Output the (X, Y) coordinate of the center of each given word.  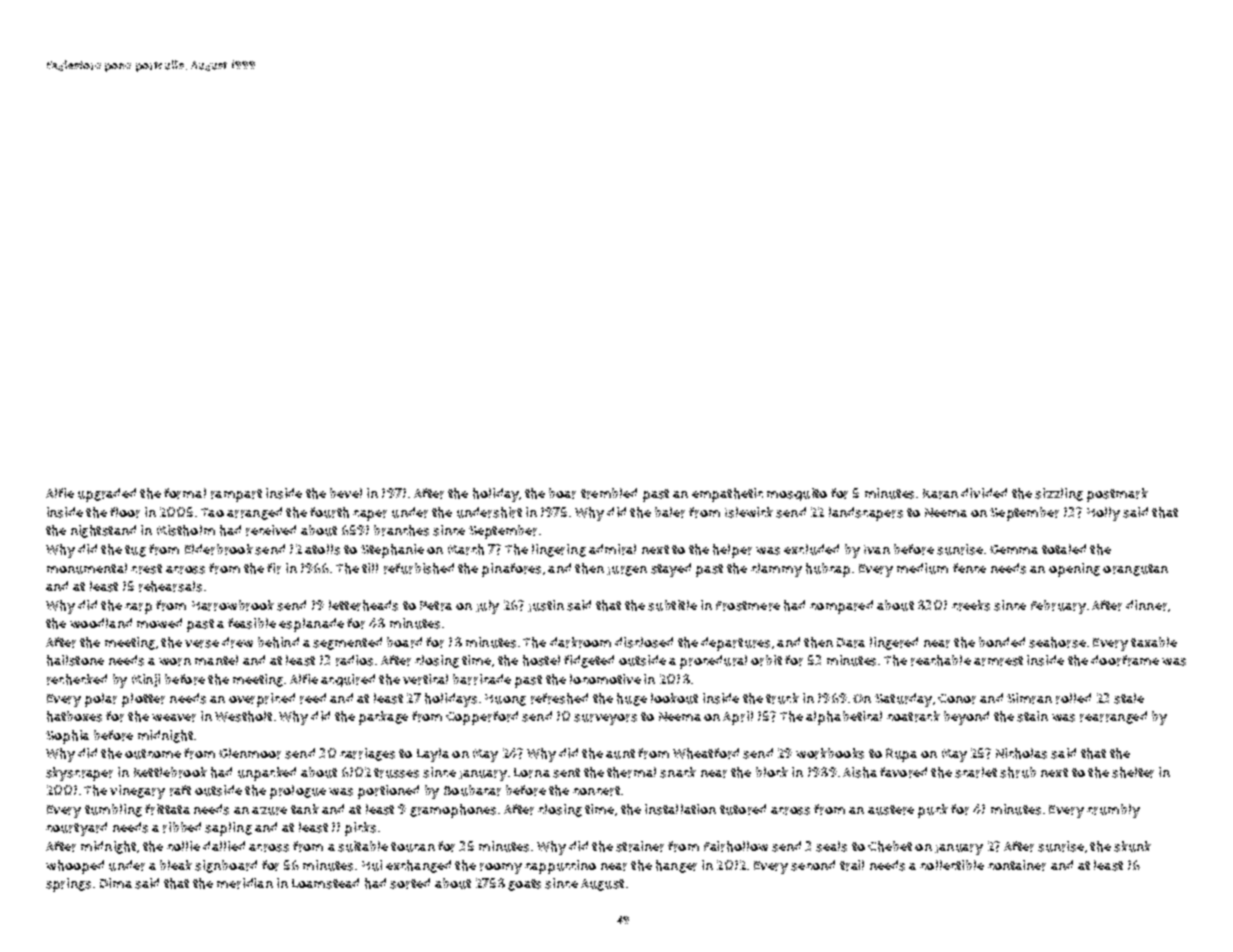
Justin (546, 606)
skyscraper (79, 774)
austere (891, 810)
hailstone (75, 660)
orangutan (1135, 570)
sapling (228, 829)
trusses (396, 773)
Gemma (1014, 549)
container (1017, 865)
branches (401, 530)
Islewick (749, 512)
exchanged (418, 866)
